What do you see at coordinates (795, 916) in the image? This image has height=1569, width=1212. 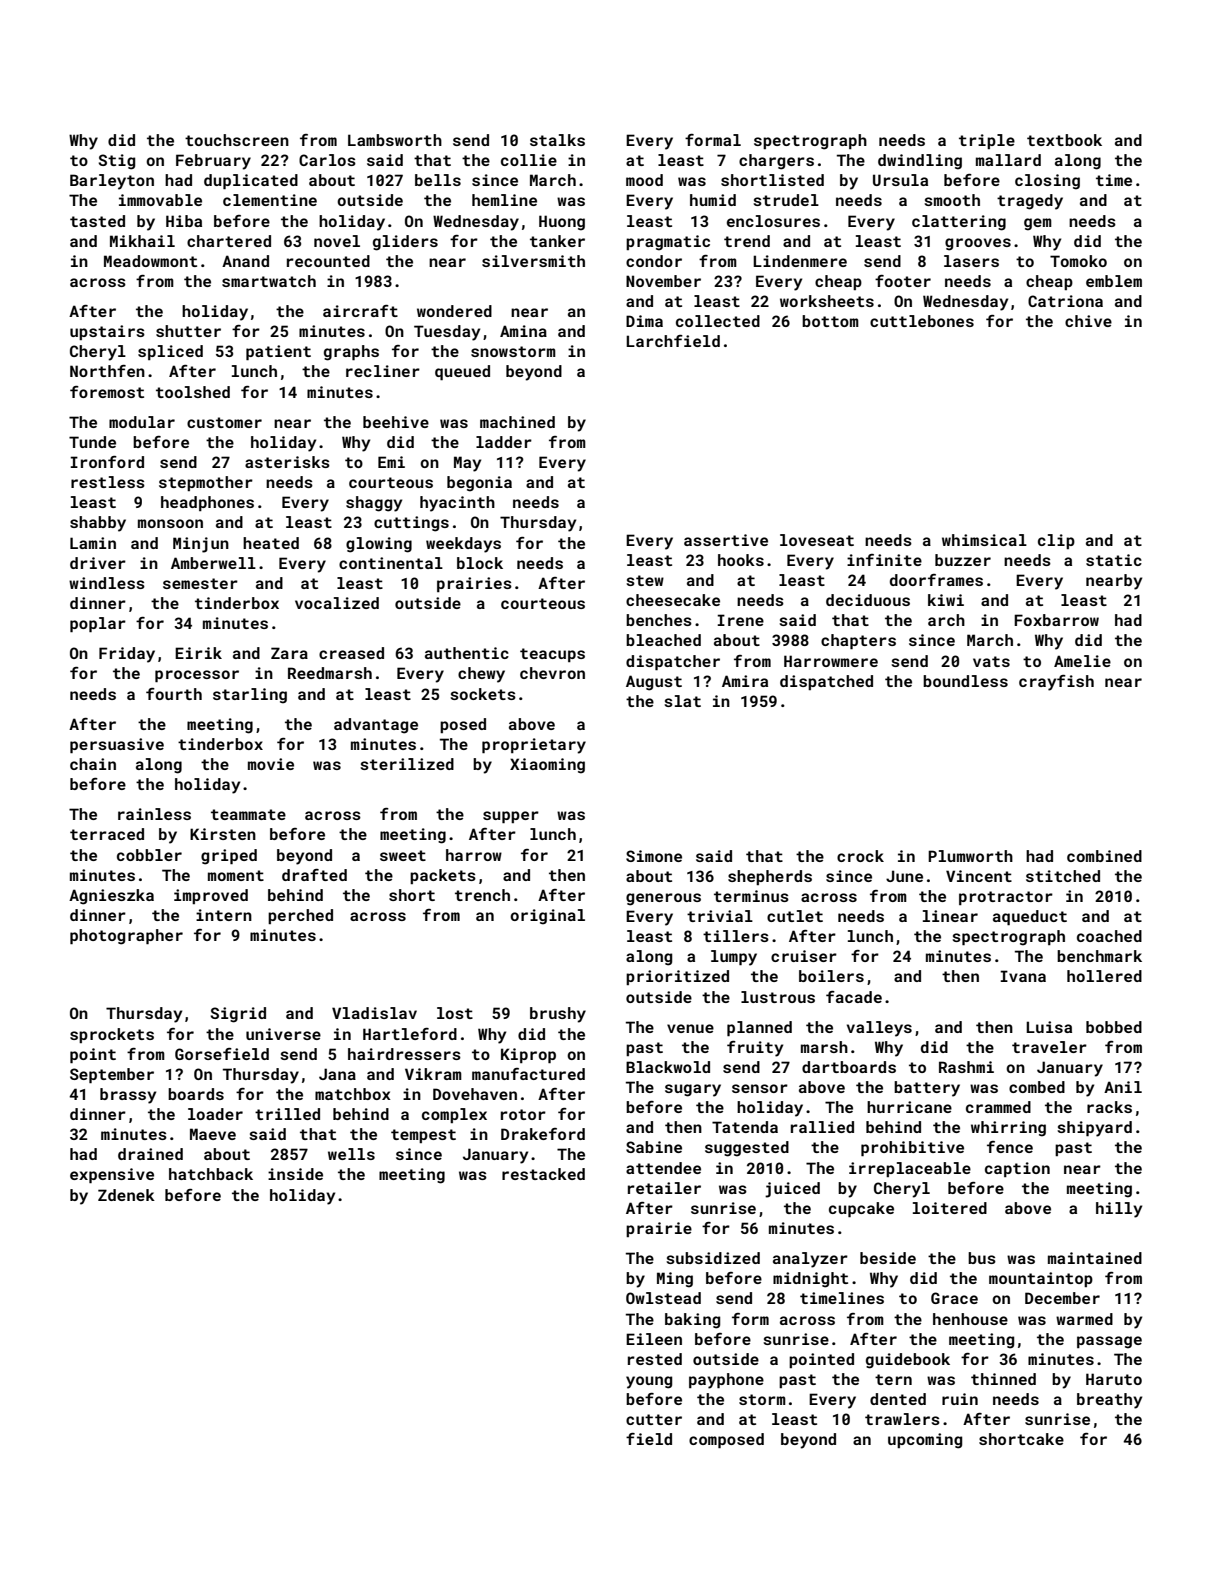 I see `cutlet` at bounding box center [795, 916].
